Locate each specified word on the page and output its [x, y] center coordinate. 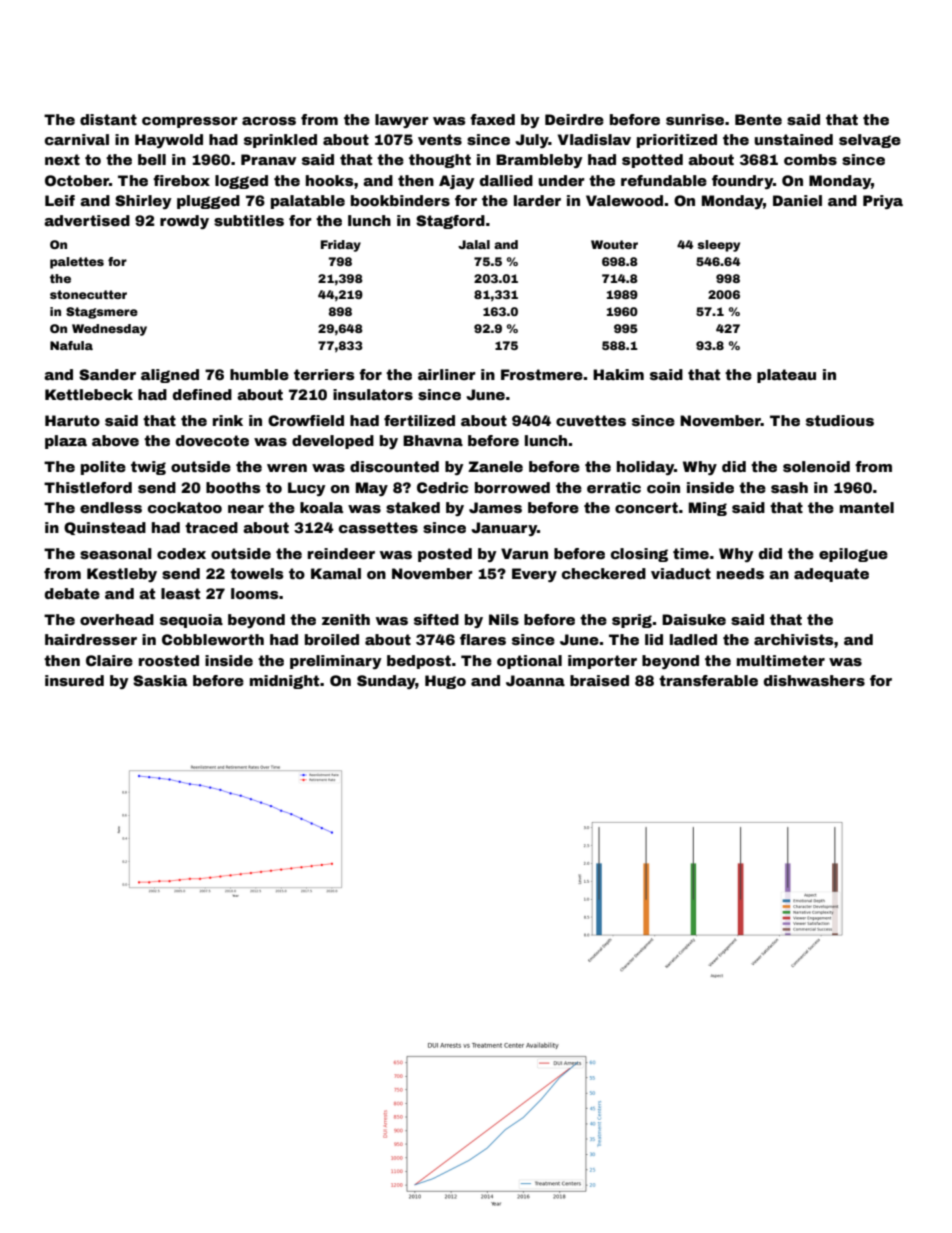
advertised [87, 220]
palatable [308, 202]
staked [413, 507]
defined [202, 394]
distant [108, 119]
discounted [394, 466]
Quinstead [105, 528]
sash [789, 487]
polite [103, 468]
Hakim [618, 374]
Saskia [160, 680]
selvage [870, 141]
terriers [324, 374]
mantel [867, 507]
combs [810, 159]
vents [440, 139]
